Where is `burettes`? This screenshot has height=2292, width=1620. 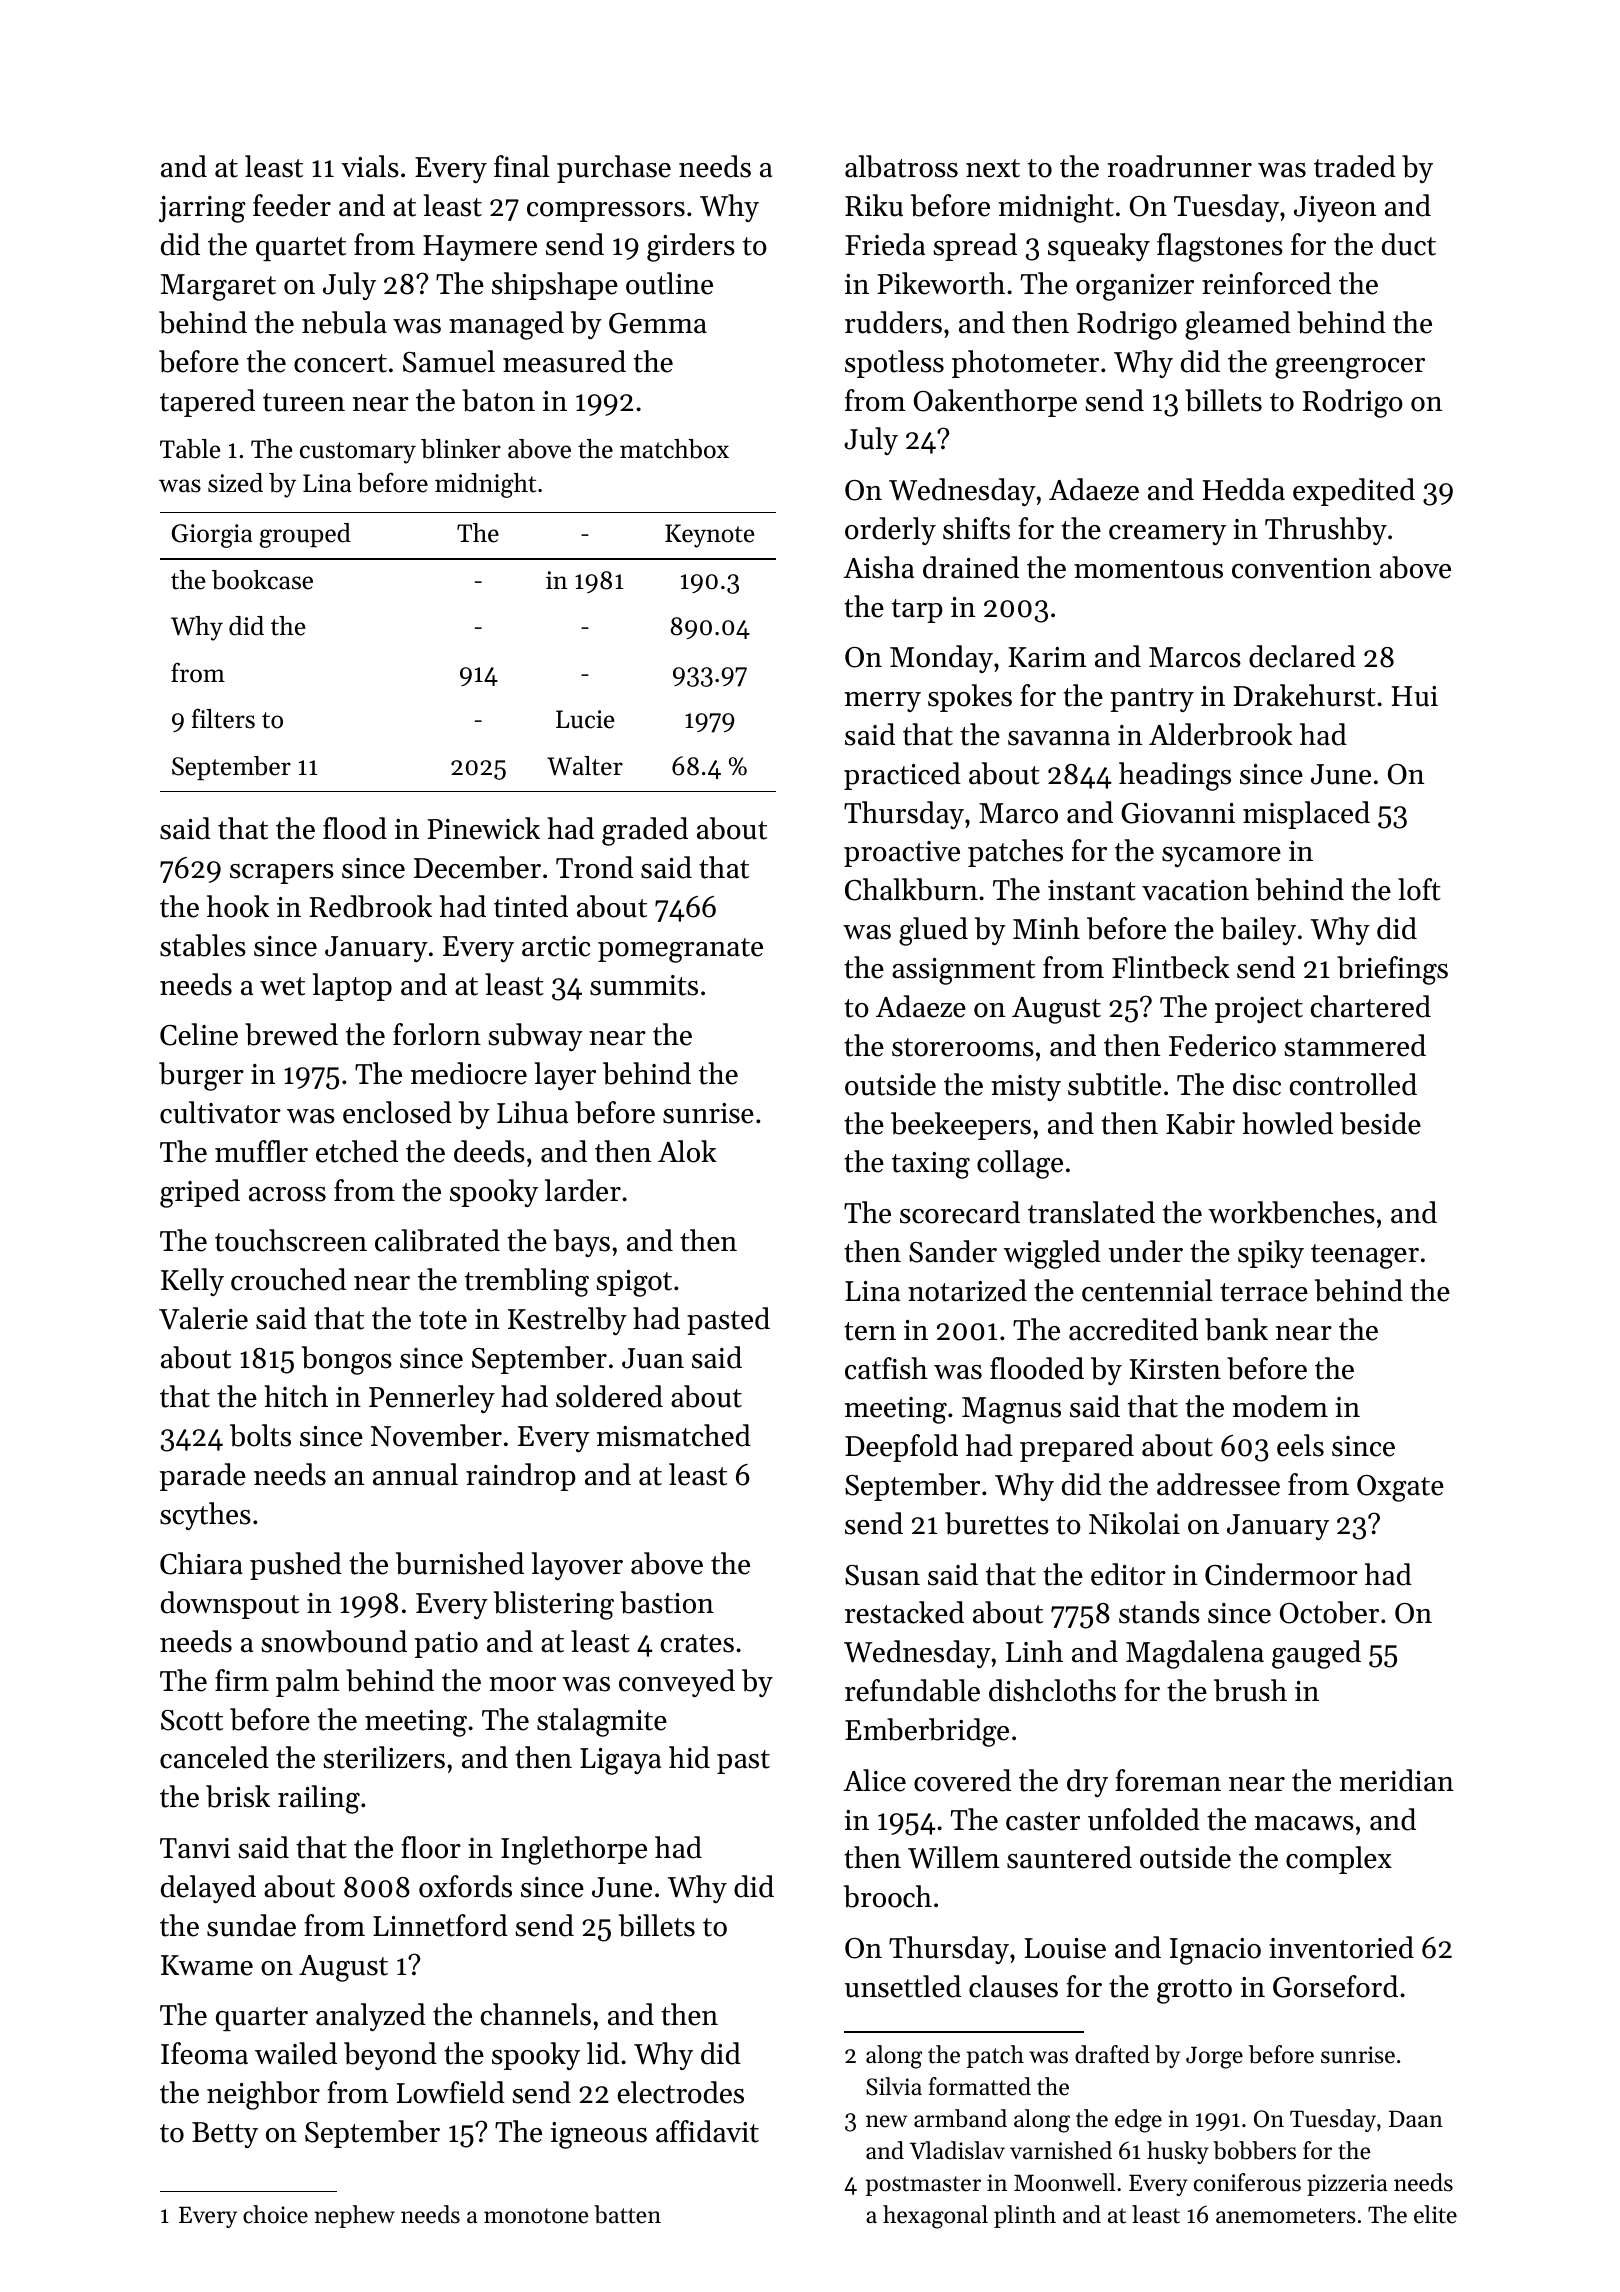 burettes is located at coordinates (997, 1523).
